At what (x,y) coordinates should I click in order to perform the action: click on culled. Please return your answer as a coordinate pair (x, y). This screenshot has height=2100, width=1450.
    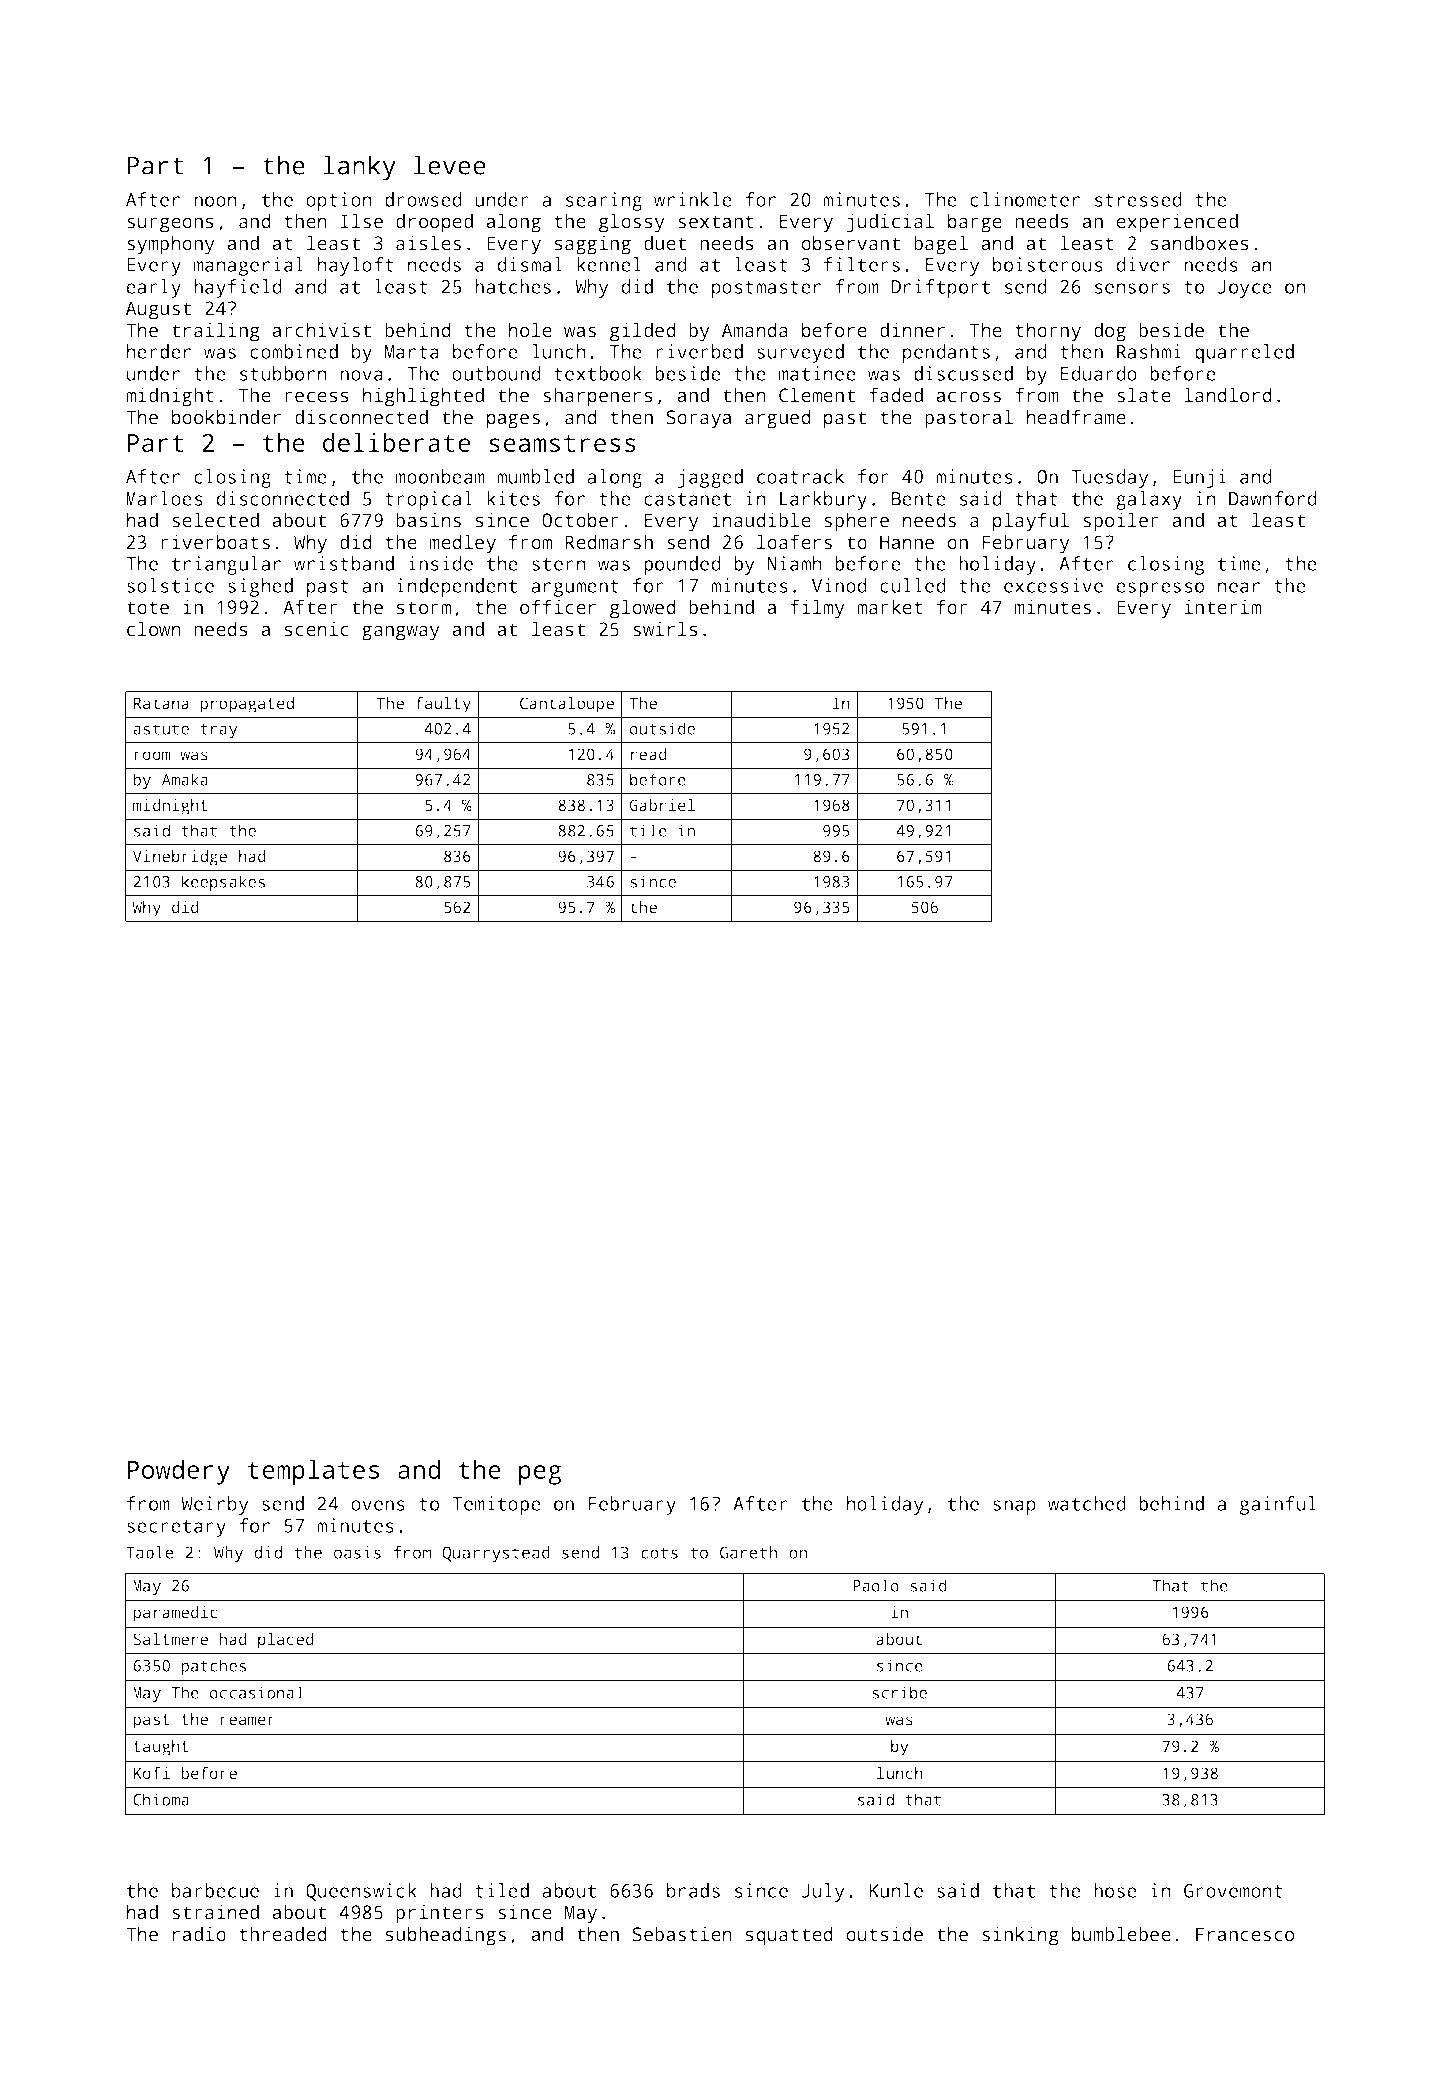
    Looking at the image, I should click on (913, 585).
